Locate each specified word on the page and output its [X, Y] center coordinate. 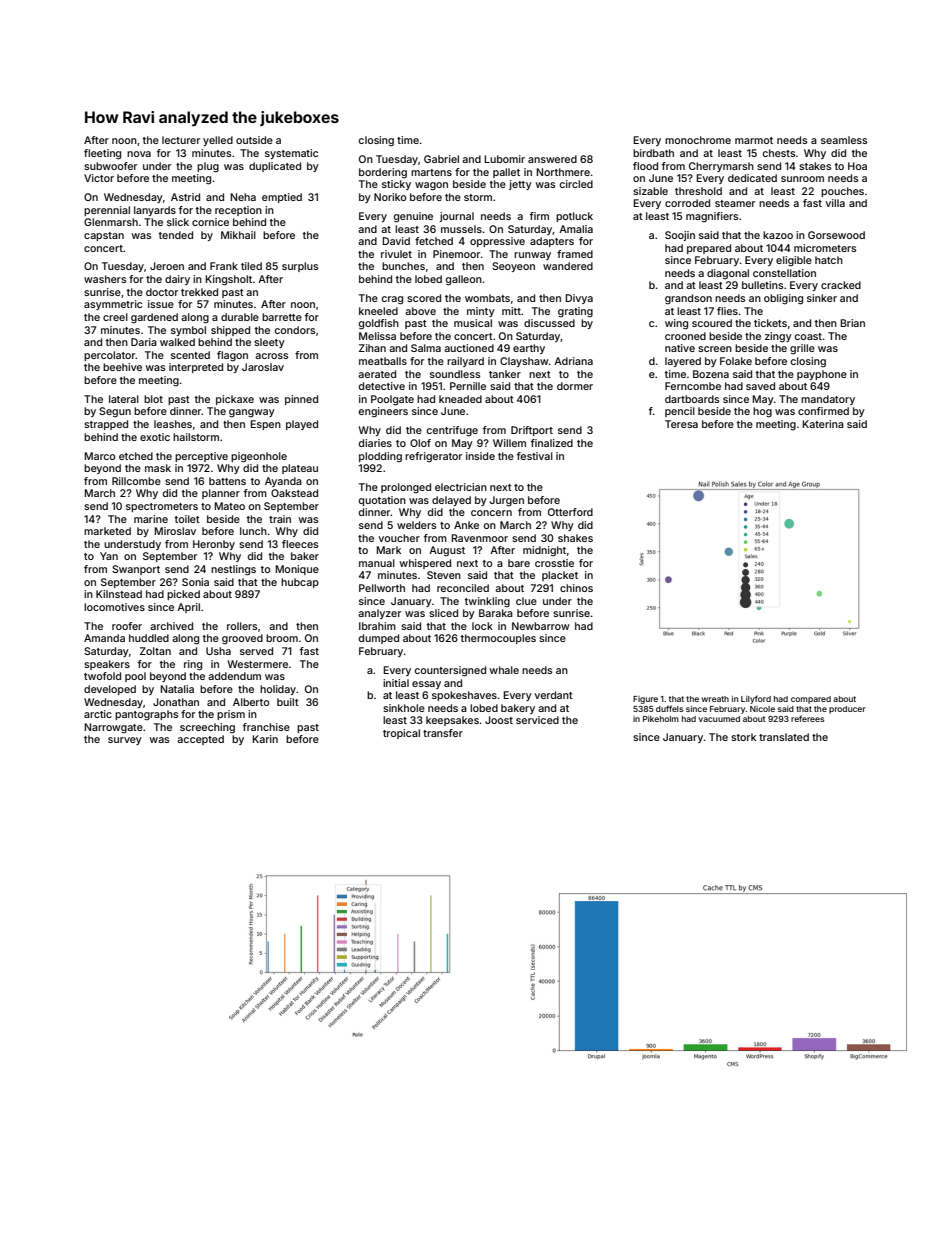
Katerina [823, 424]
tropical [401, 734]
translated [784, 737]
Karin [265, 739]
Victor [99, 178]
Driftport [532, 431]
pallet [506, 173]
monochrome [698, 140]
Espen [265, 425]
